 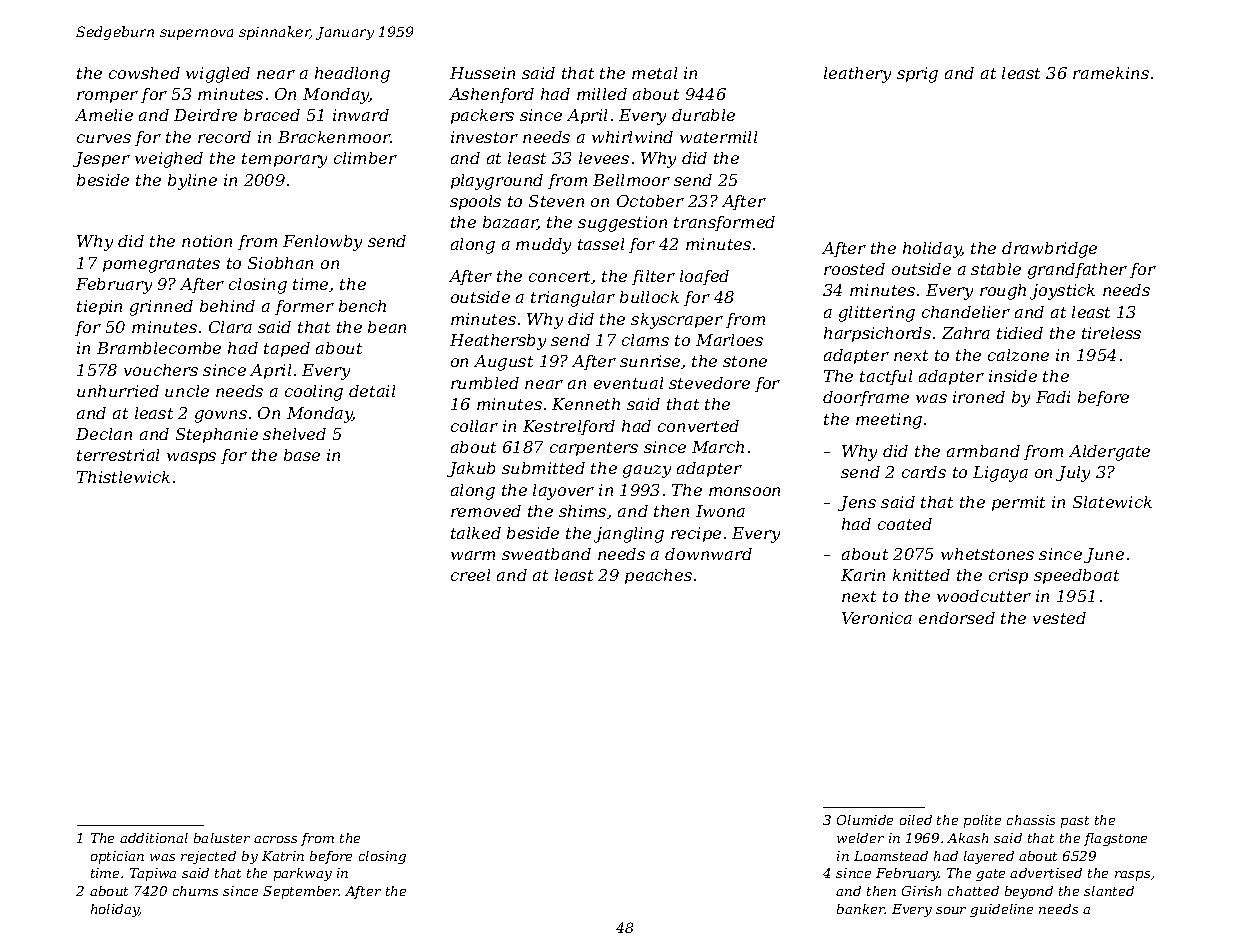 What do you see at coordinates (921, 575) in the screenshot?
I see `knitted` at bounding box center [921, 575].
